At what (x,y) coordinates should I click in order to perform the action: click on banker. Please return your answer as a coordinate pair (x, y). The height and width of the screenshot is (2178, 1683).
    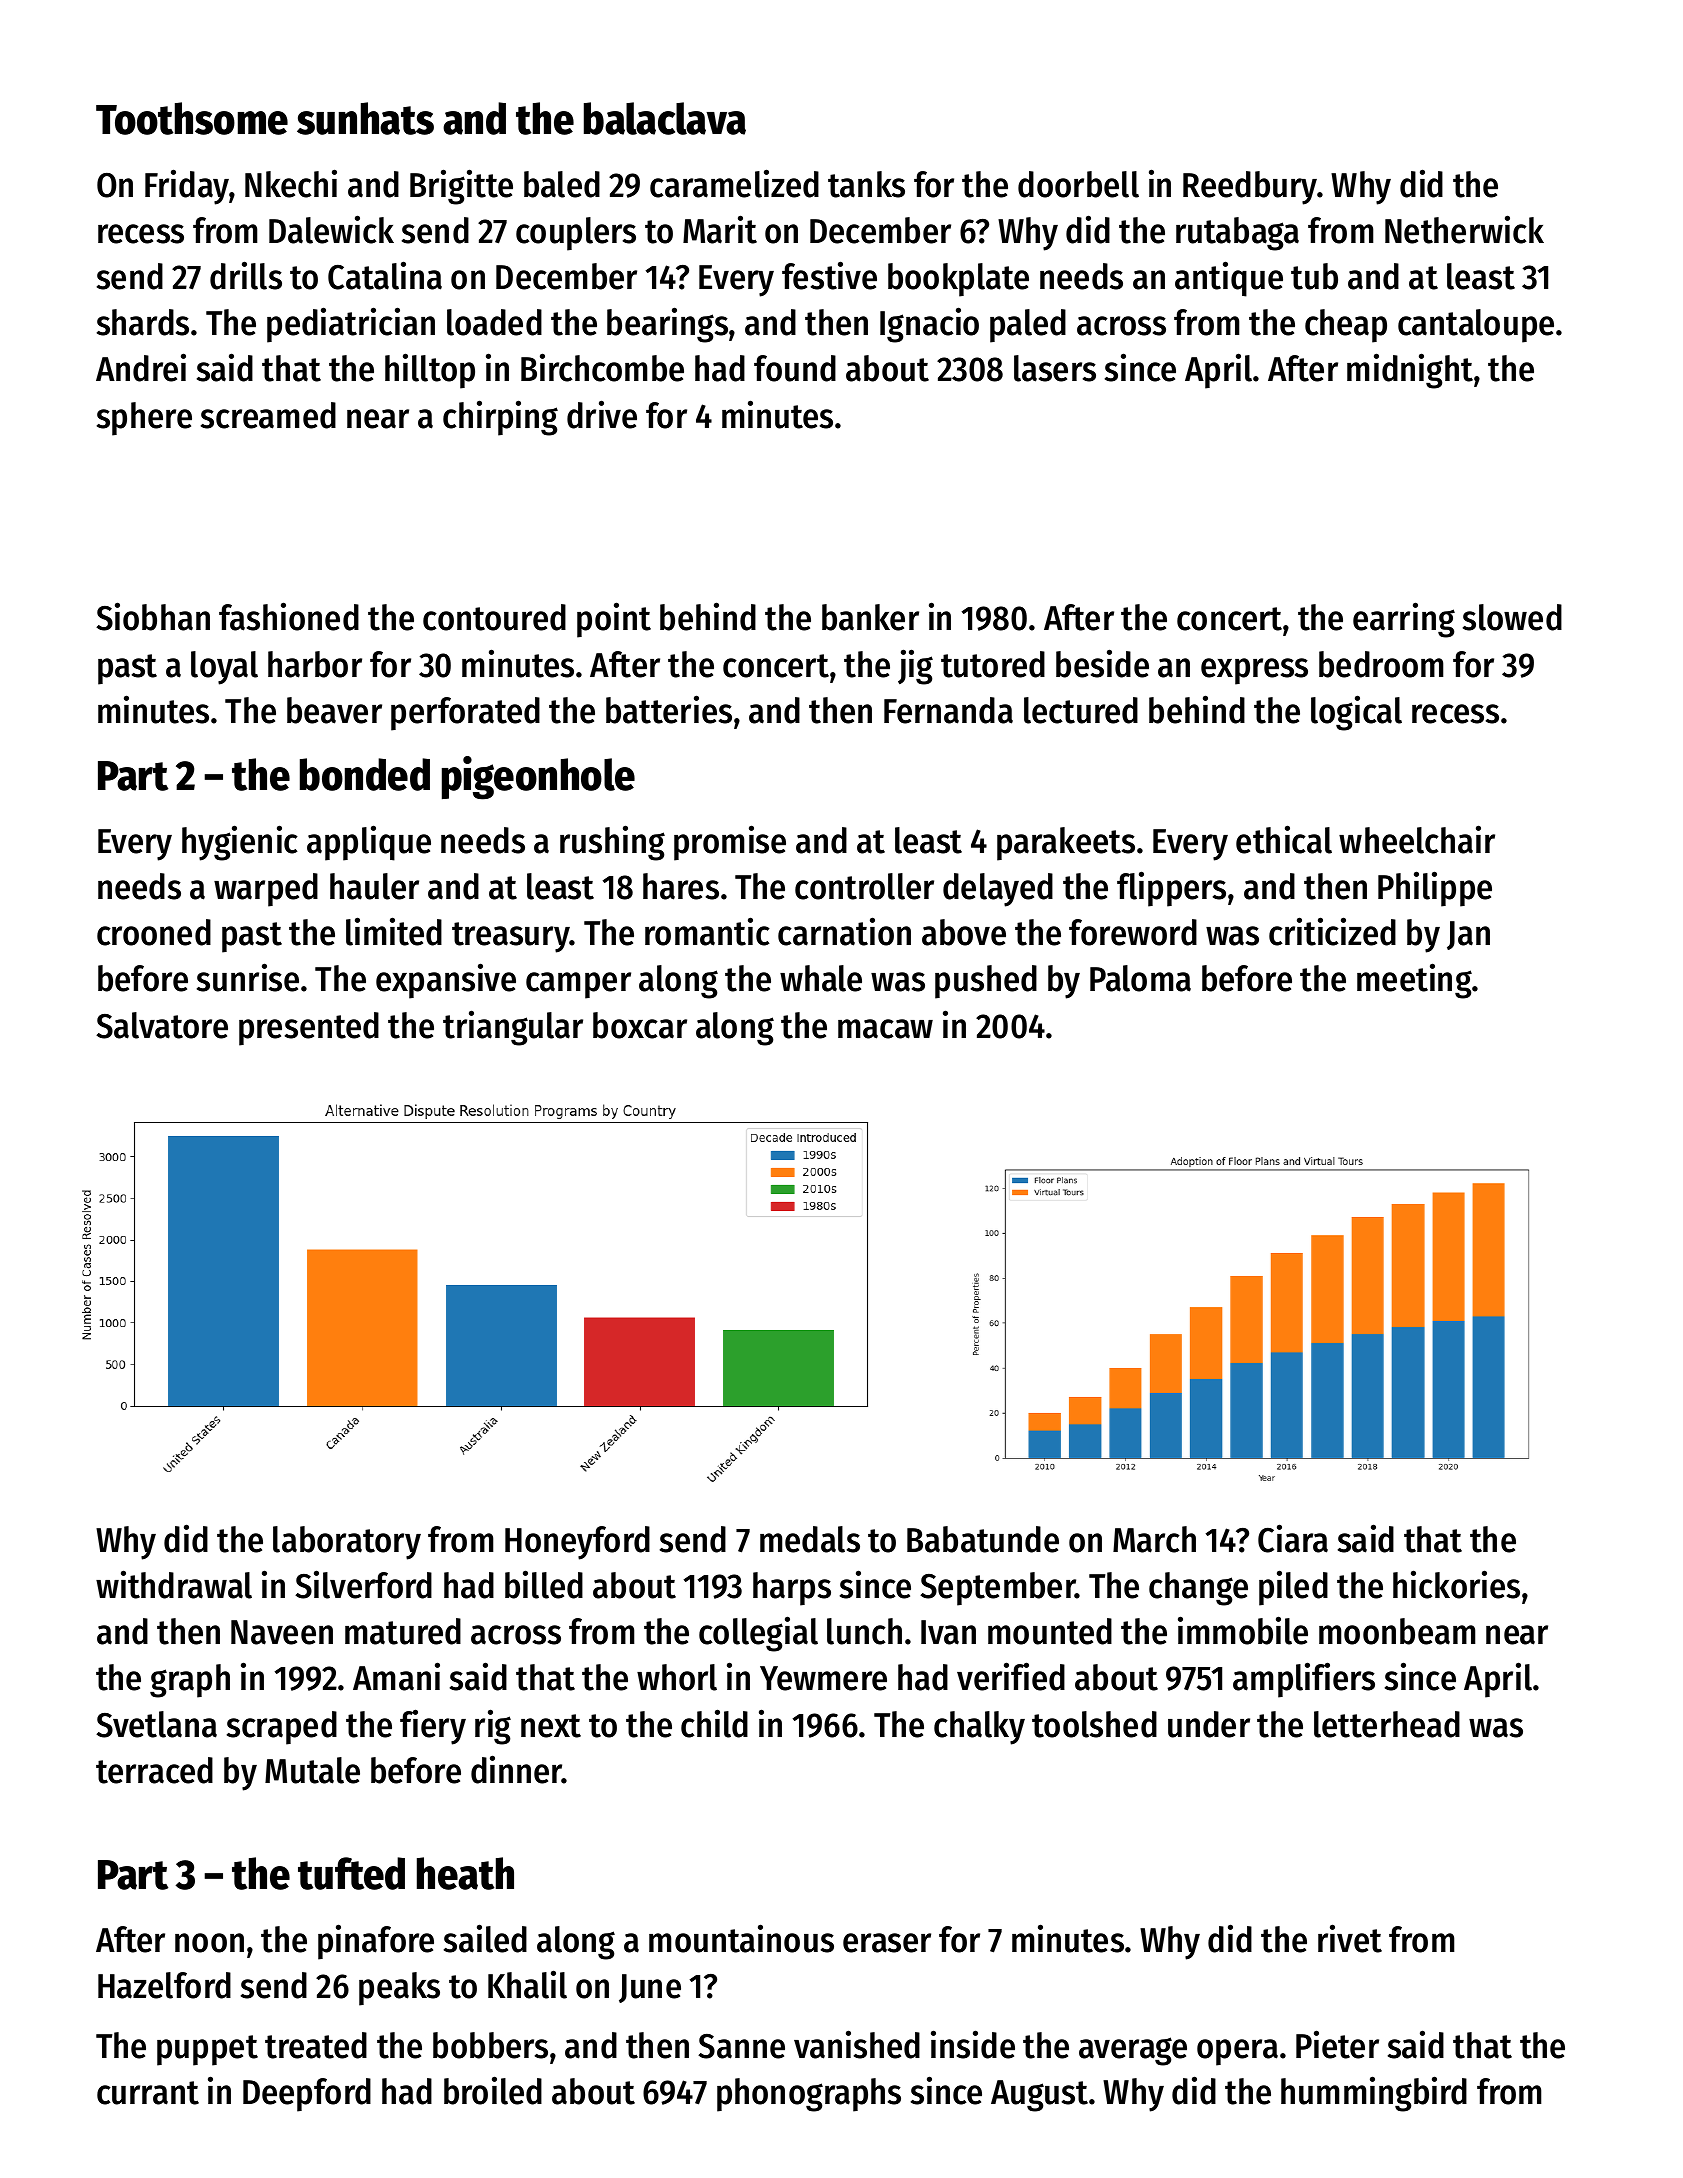
    Looking at the image, I should click on (870, 617).
